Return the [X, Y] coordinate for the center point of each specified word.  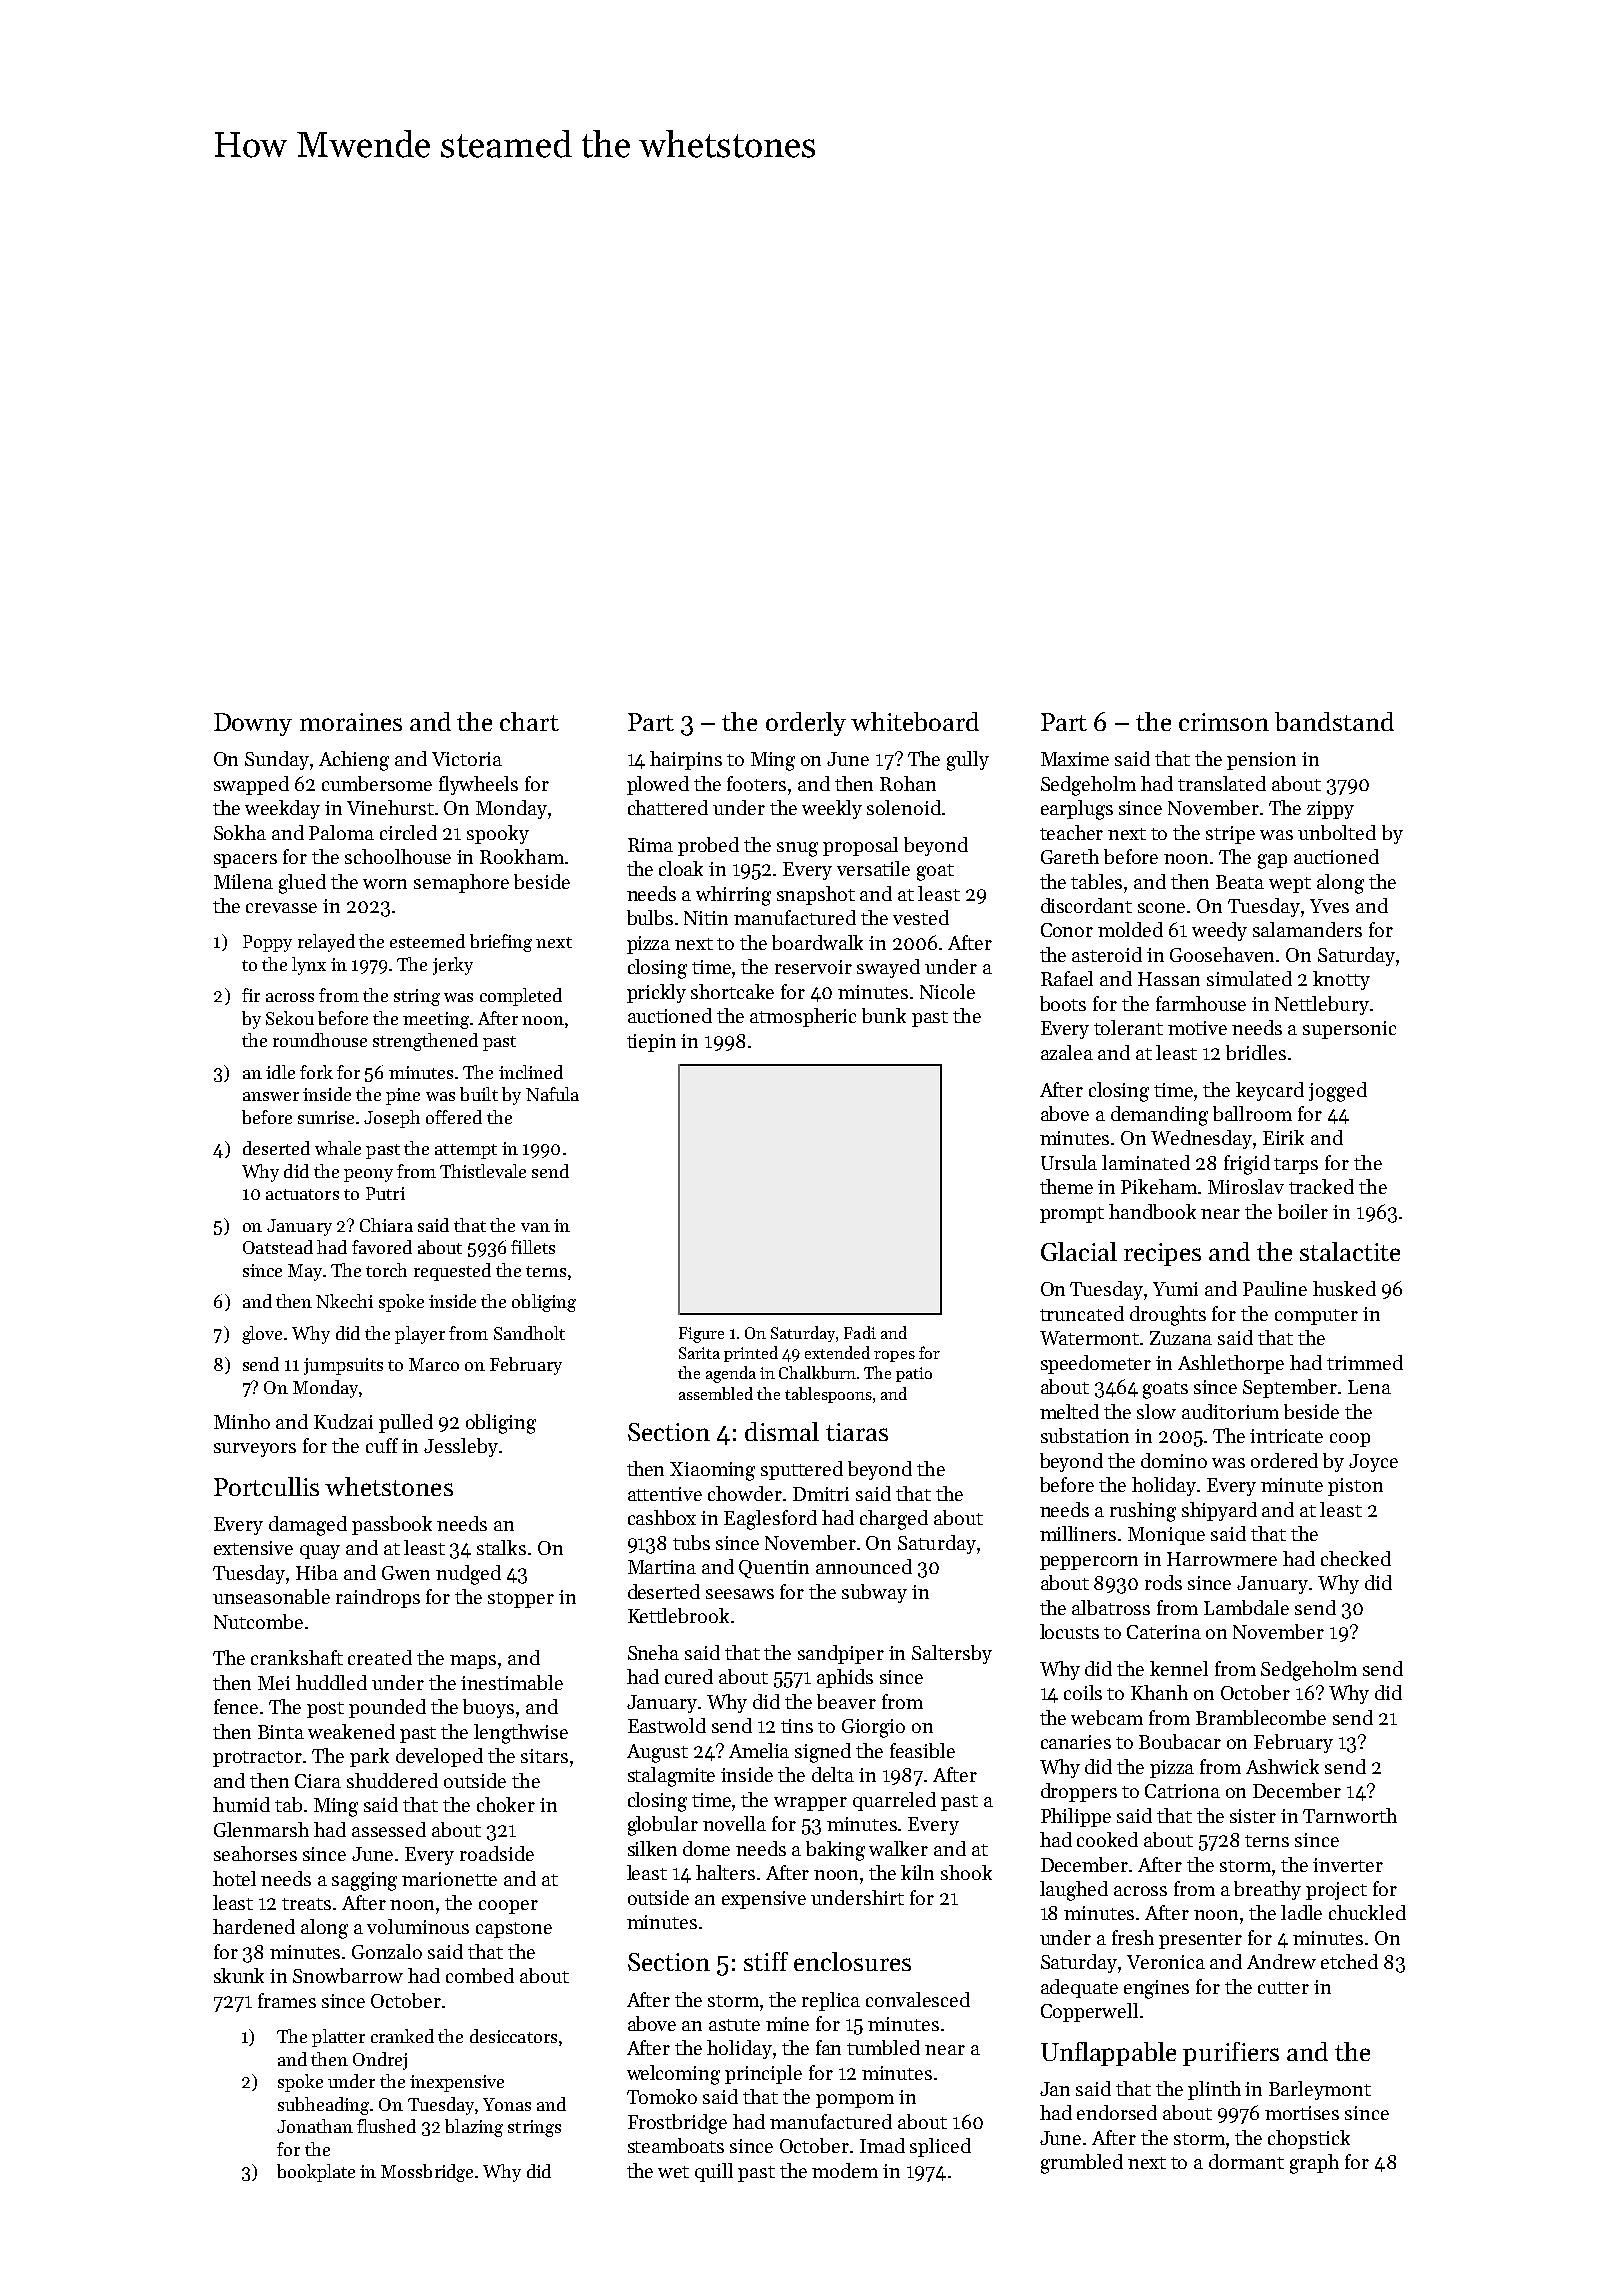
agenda [731, 1374]
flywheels [478, 785]
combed [480, 1975]
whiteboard [915, 721]
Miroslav [1246, 1186]
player [420, 1335]
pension [1261, 761]
